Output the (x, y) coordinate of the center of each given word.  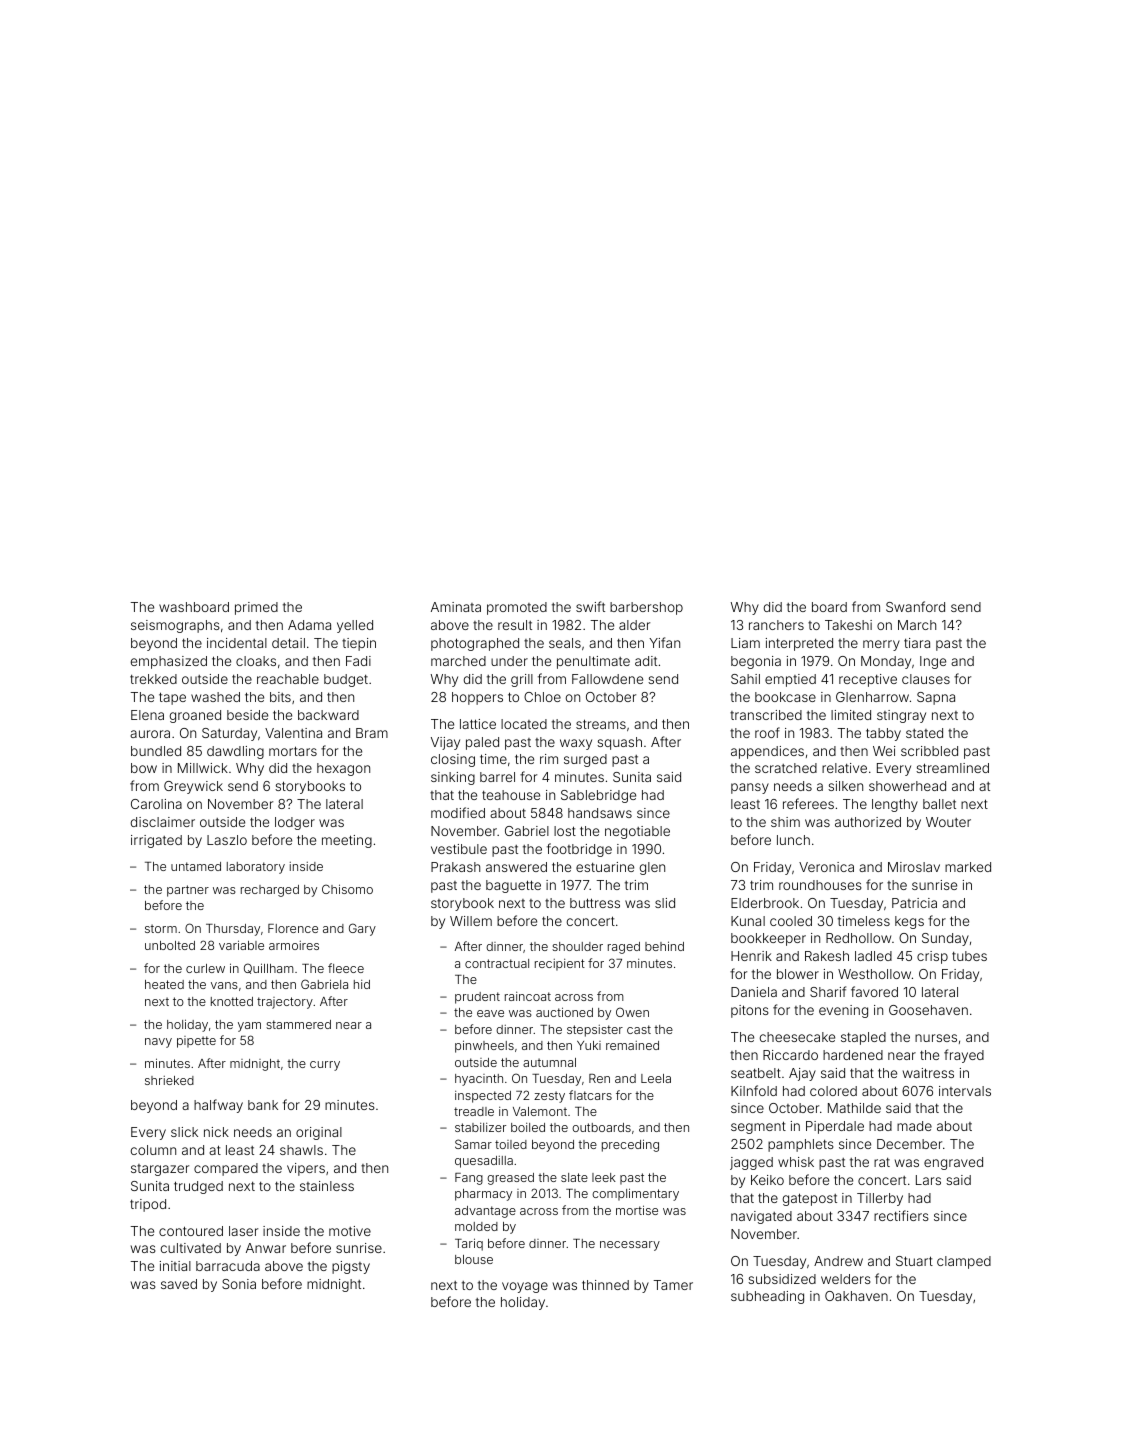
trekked (153, 679)
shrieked (169, 1080)
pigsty (351, 1267)
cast (639, 1029)
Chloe (542, 697)
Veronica (826, 867)
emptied (790, 680)
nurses (936, 1038)
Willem (471, 921)
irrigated (156, 841)
